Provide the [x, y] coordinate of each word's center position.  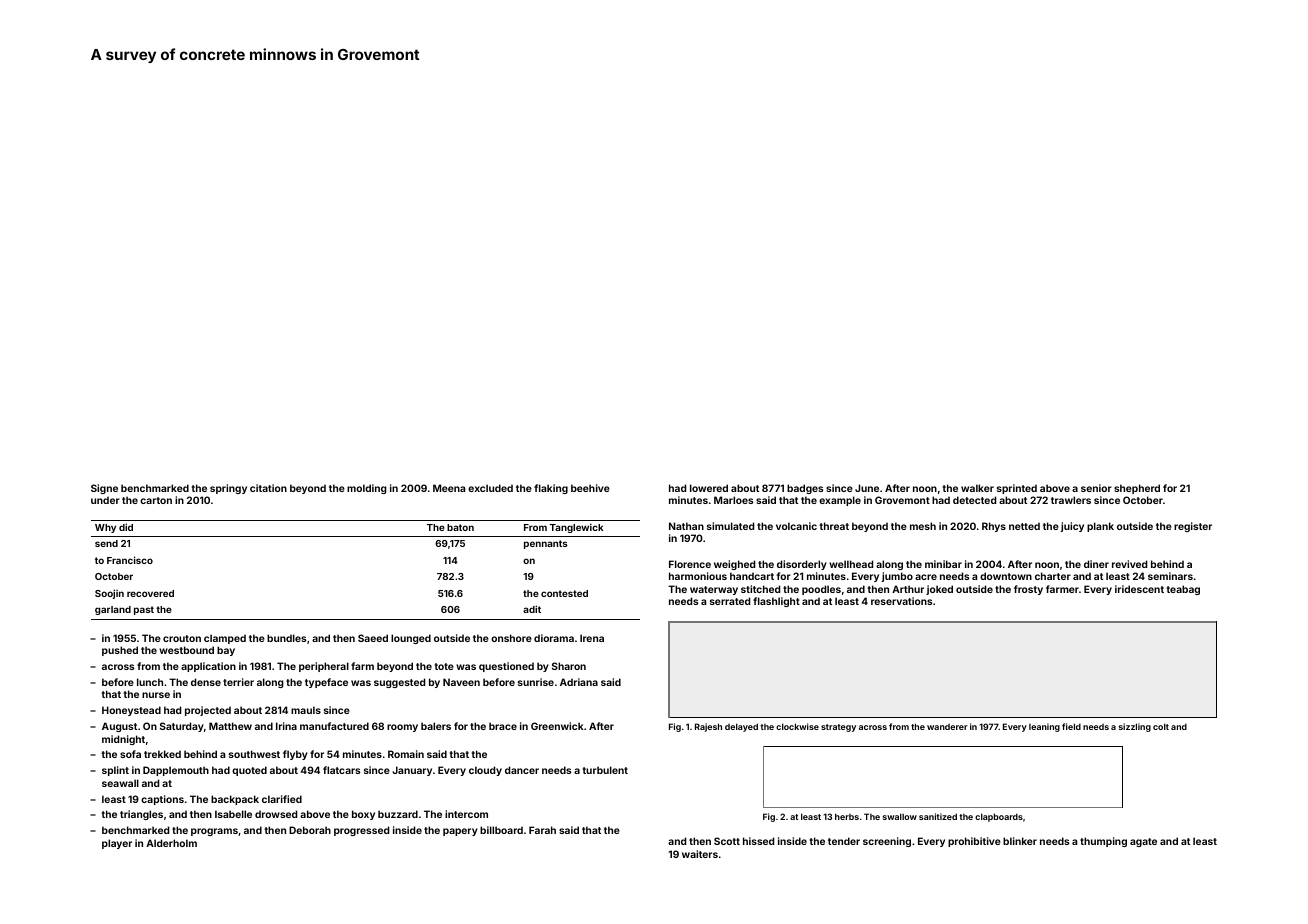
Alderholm [171, 843]
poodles [821, 590]
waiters [700, 854]
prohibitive [974, 842]
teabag [1183, 590]
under [105, 500]
